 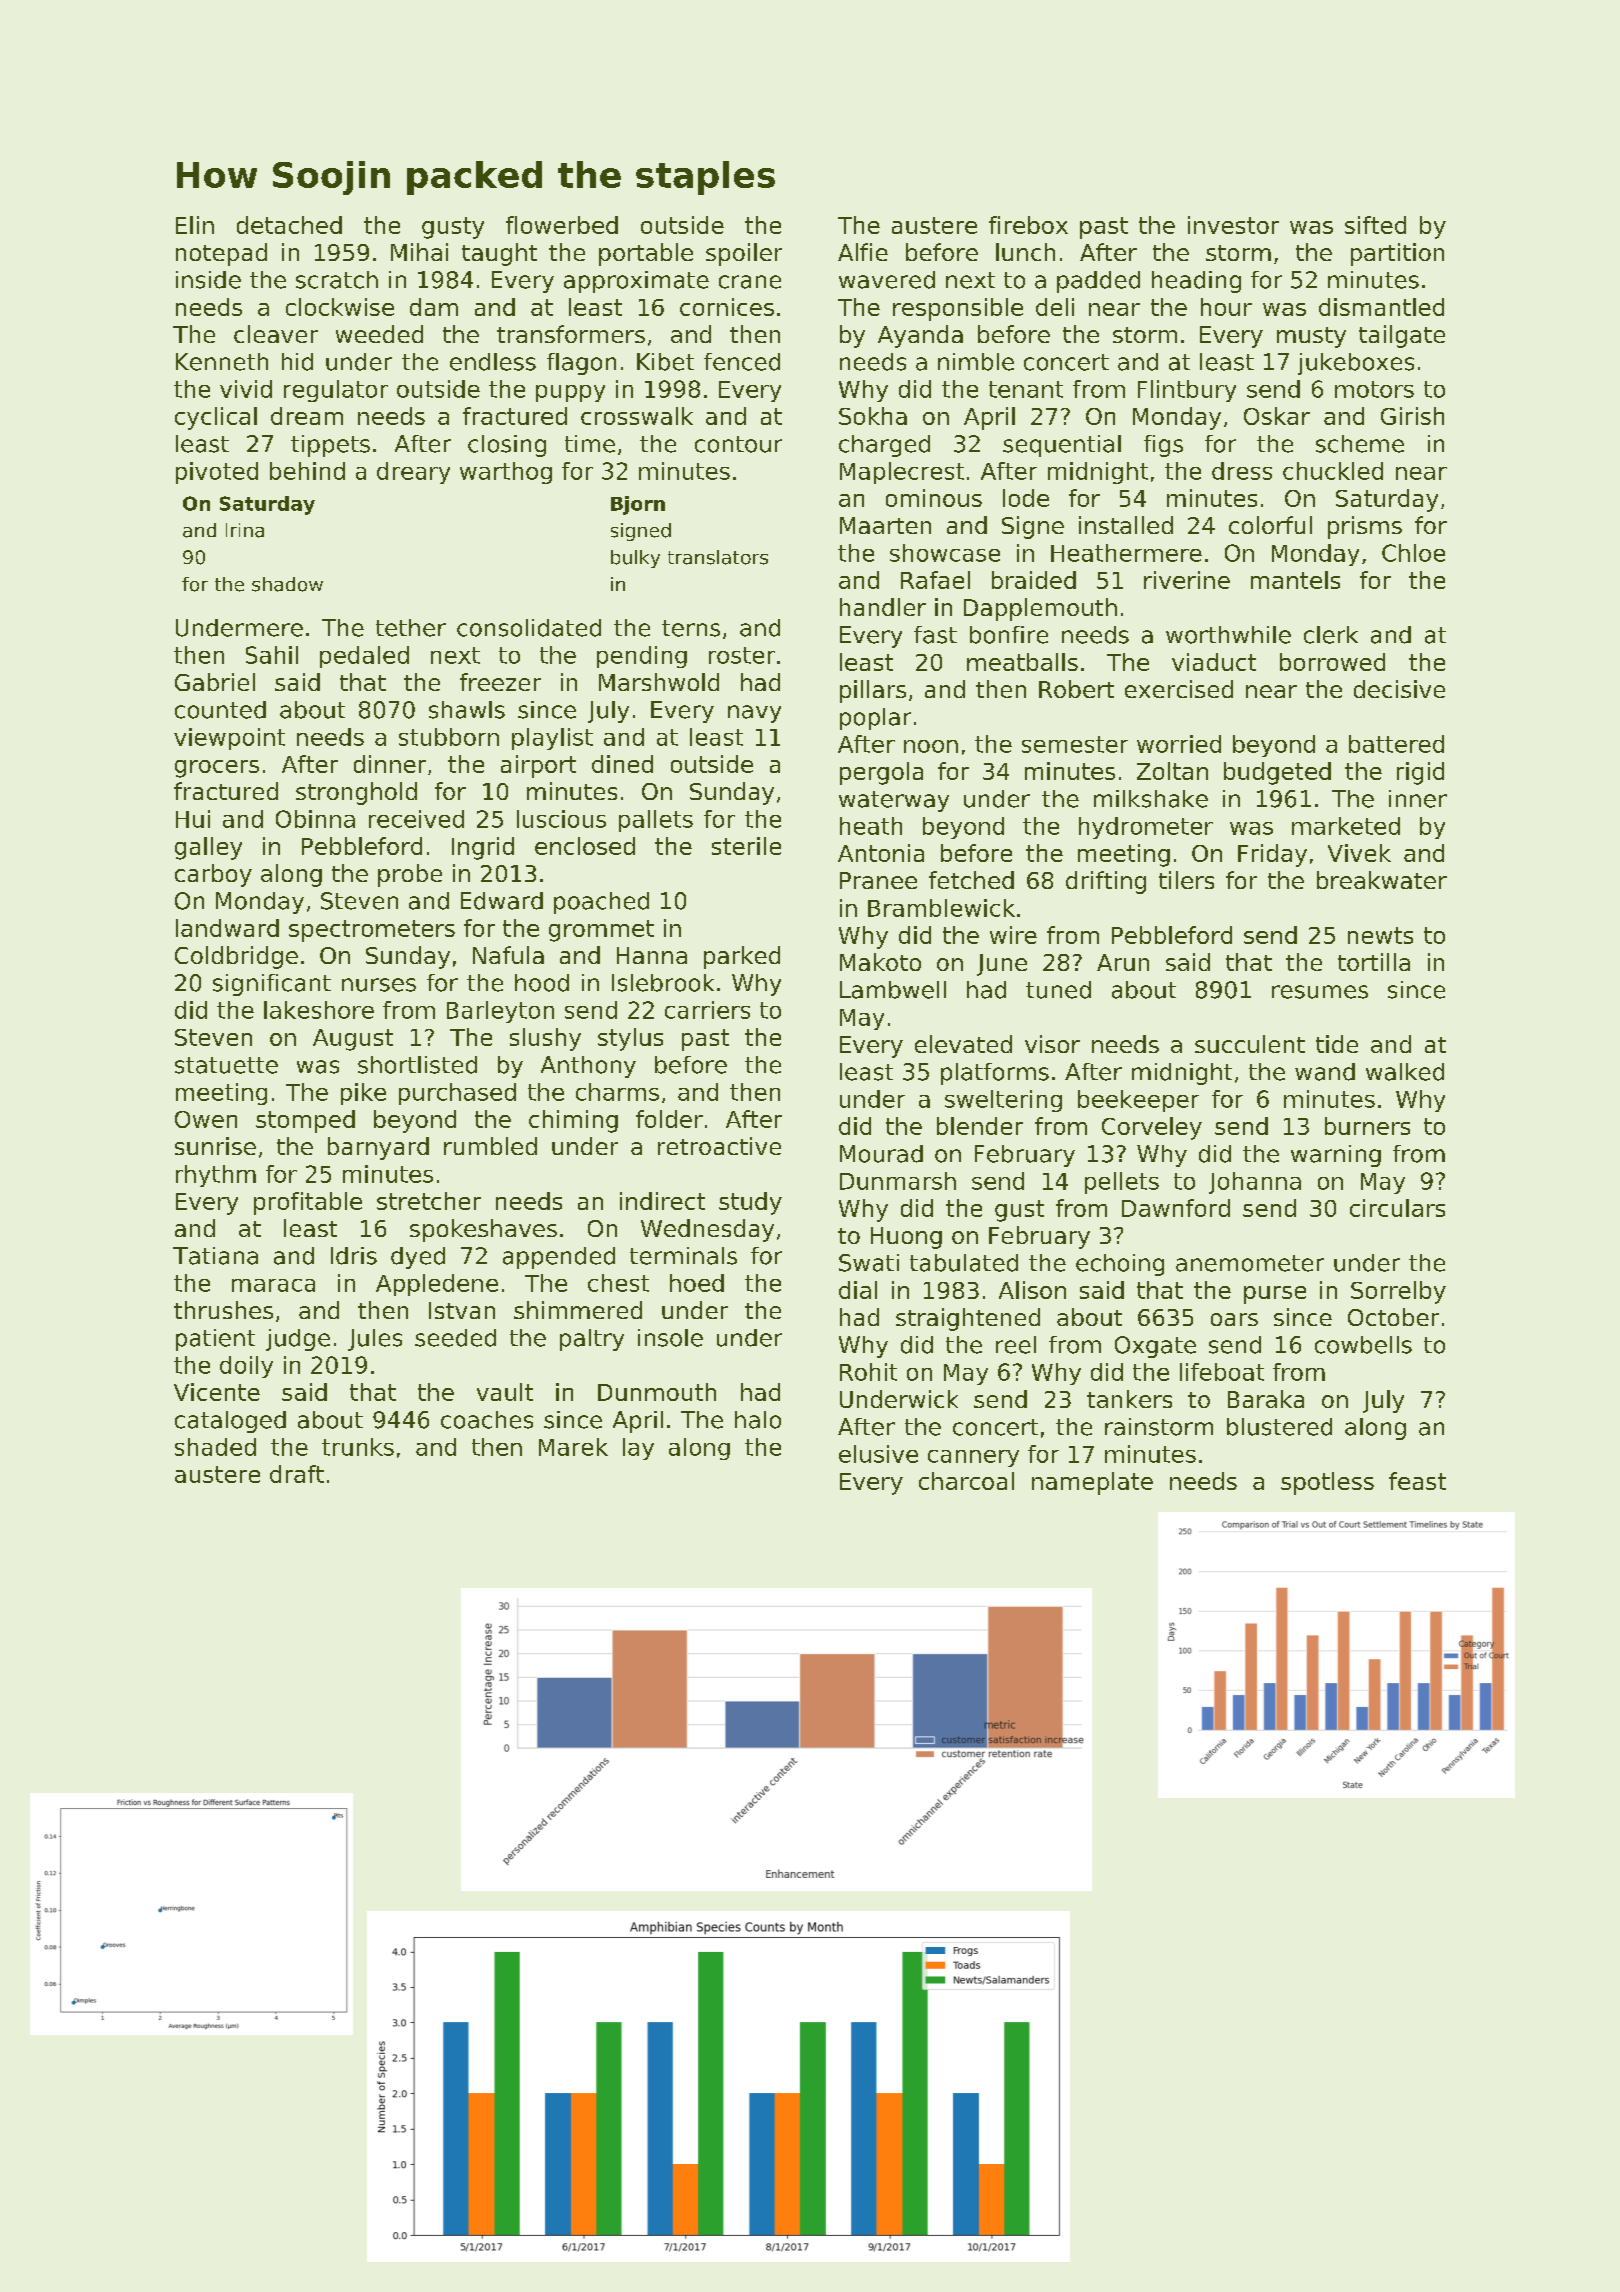 What do you see at coordinates (1412, 416) in the screenshot?
I see `Girish` at bounding box center [1412, 416].
